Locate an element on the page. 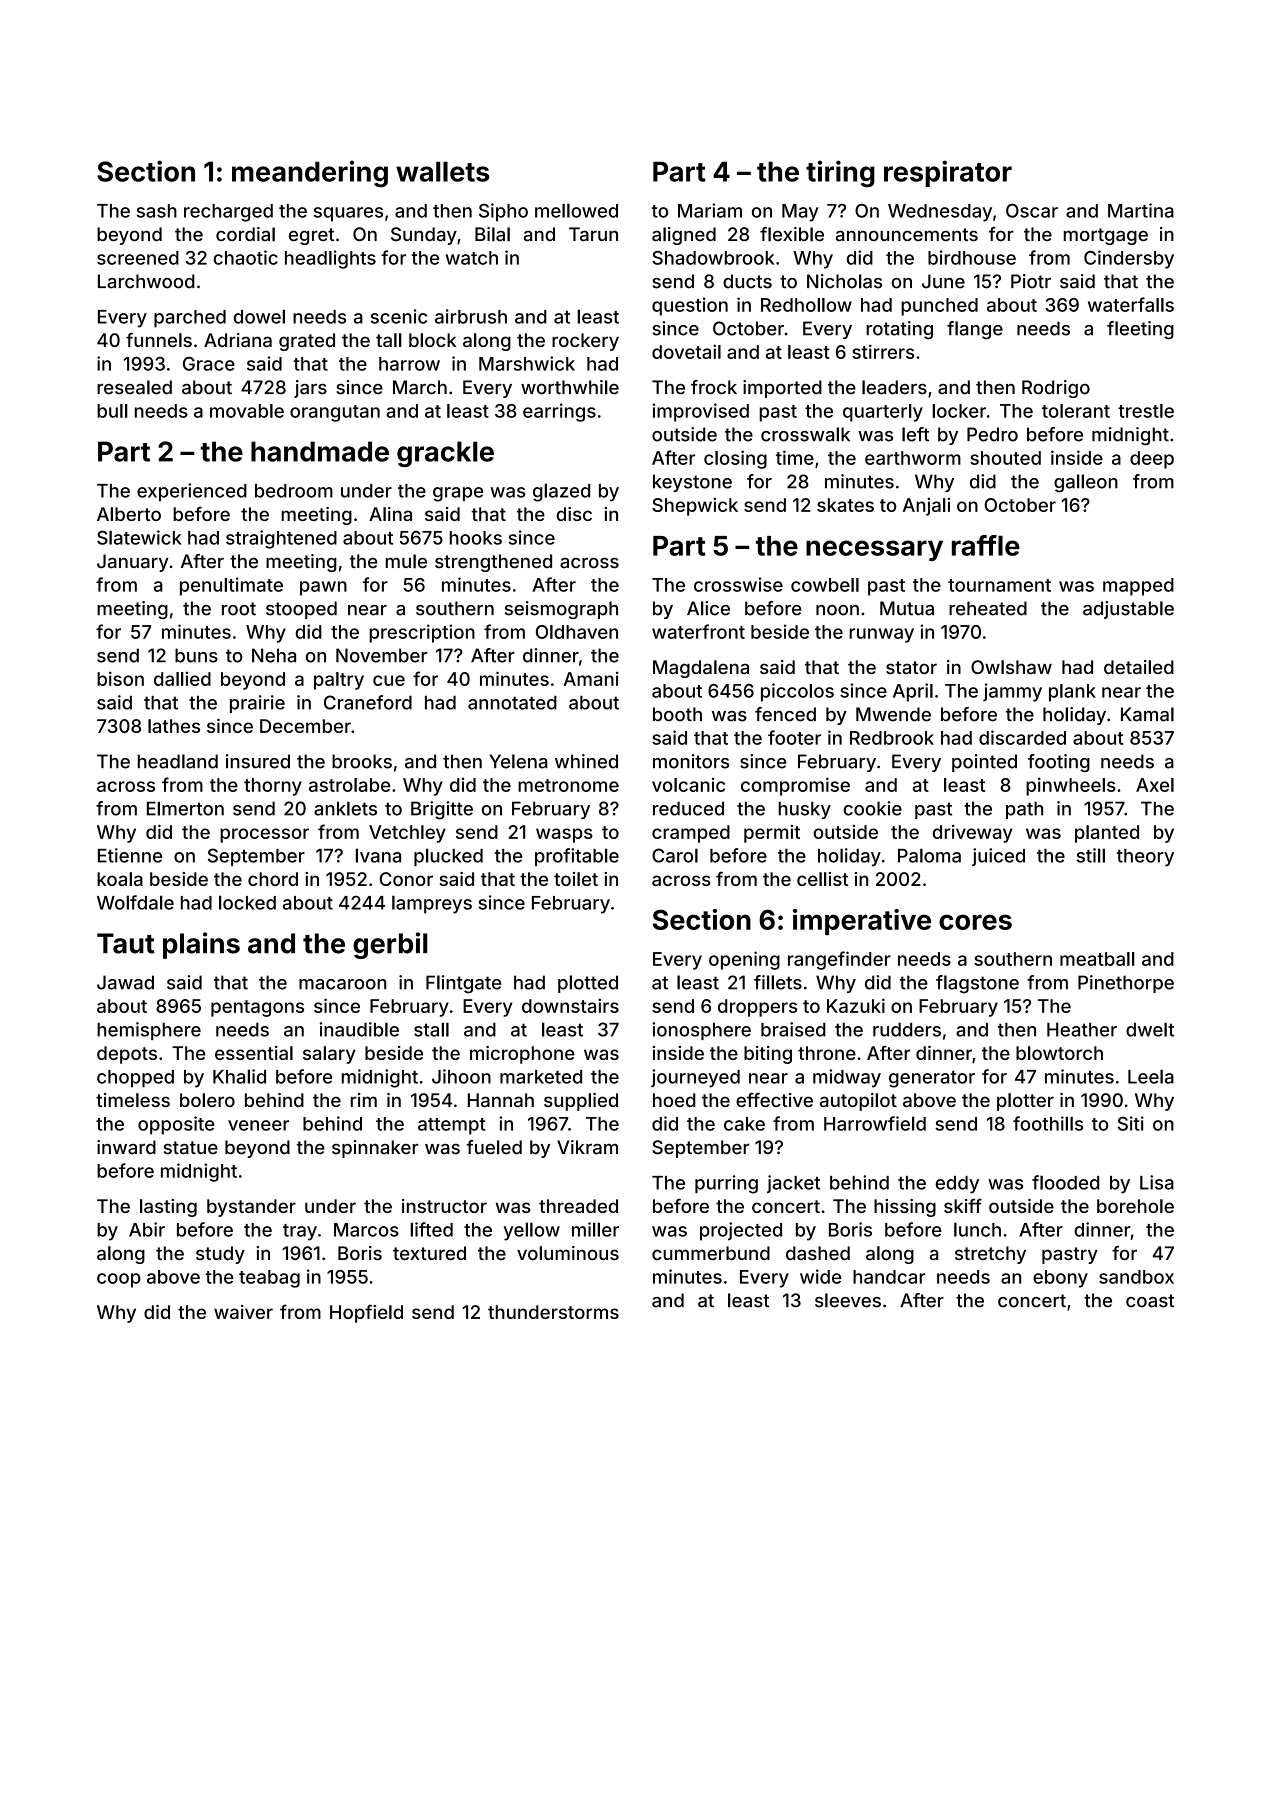 This page has width=1271, height=1798. Martina is located at coordinates (1141, 210).
